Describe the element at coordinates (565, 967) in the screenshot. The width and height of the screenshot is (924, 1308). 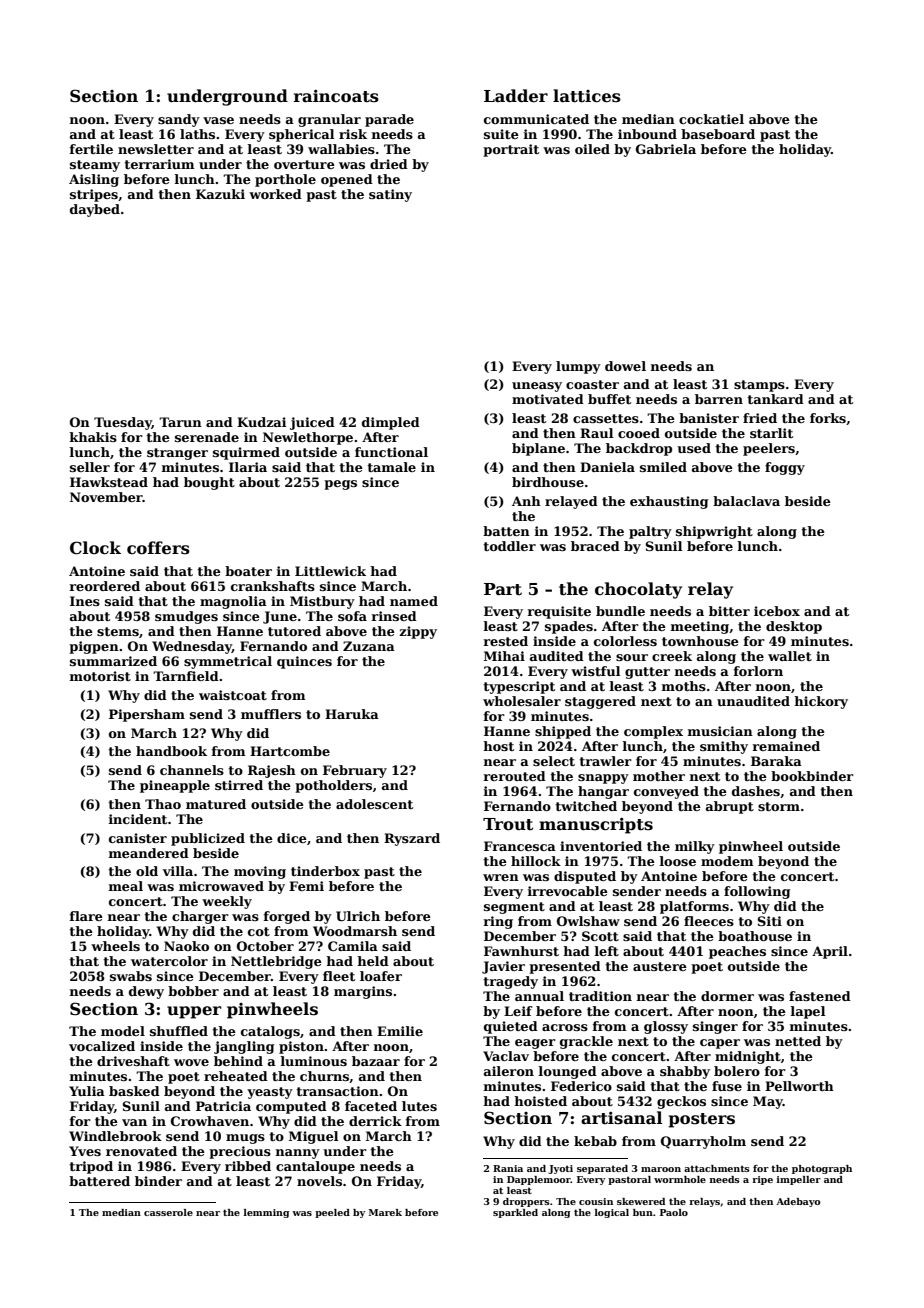
I see `presented` at that location.
